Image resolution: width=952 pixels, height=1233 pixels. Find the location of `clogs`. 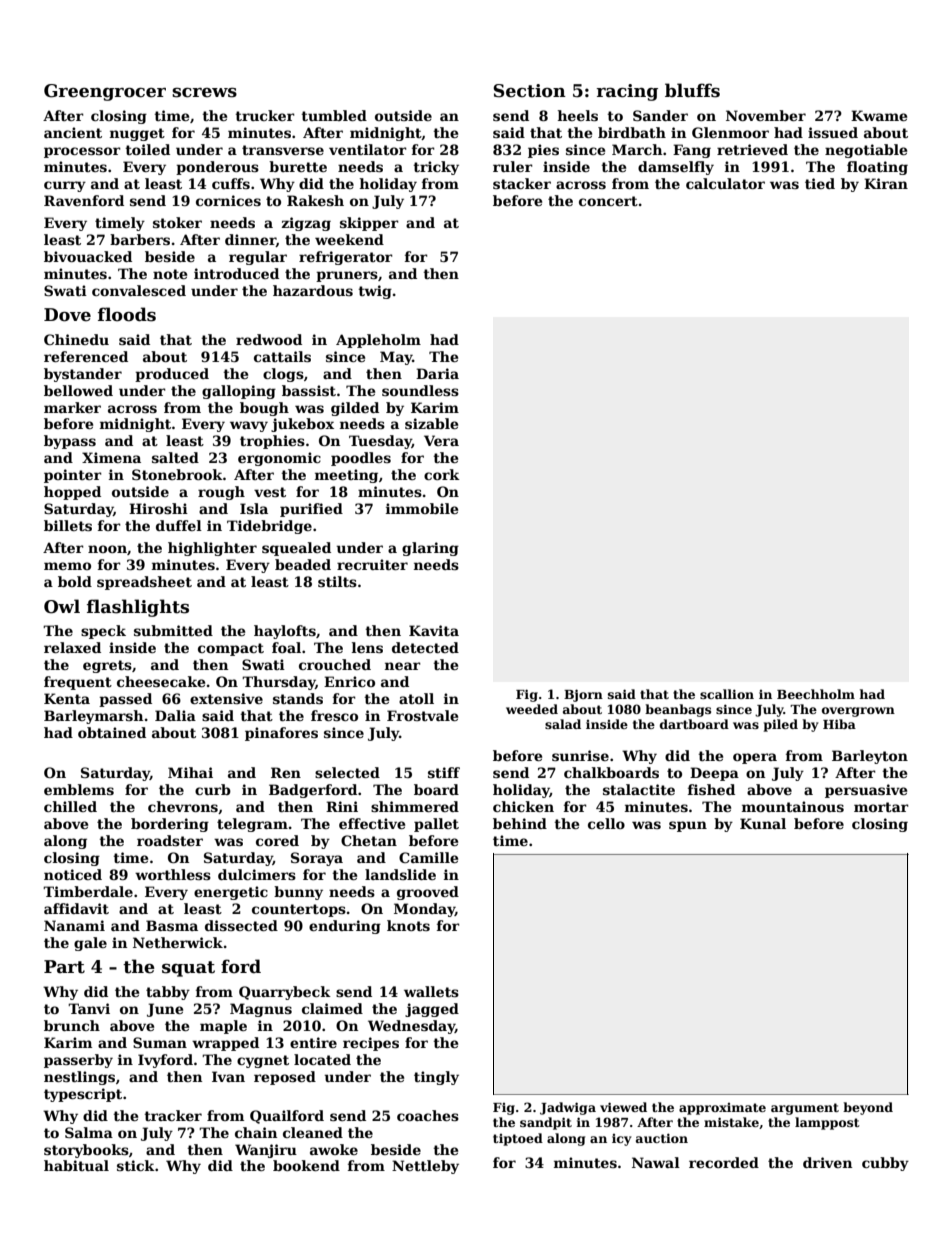

clogs is located at coordinates (283, 375).
